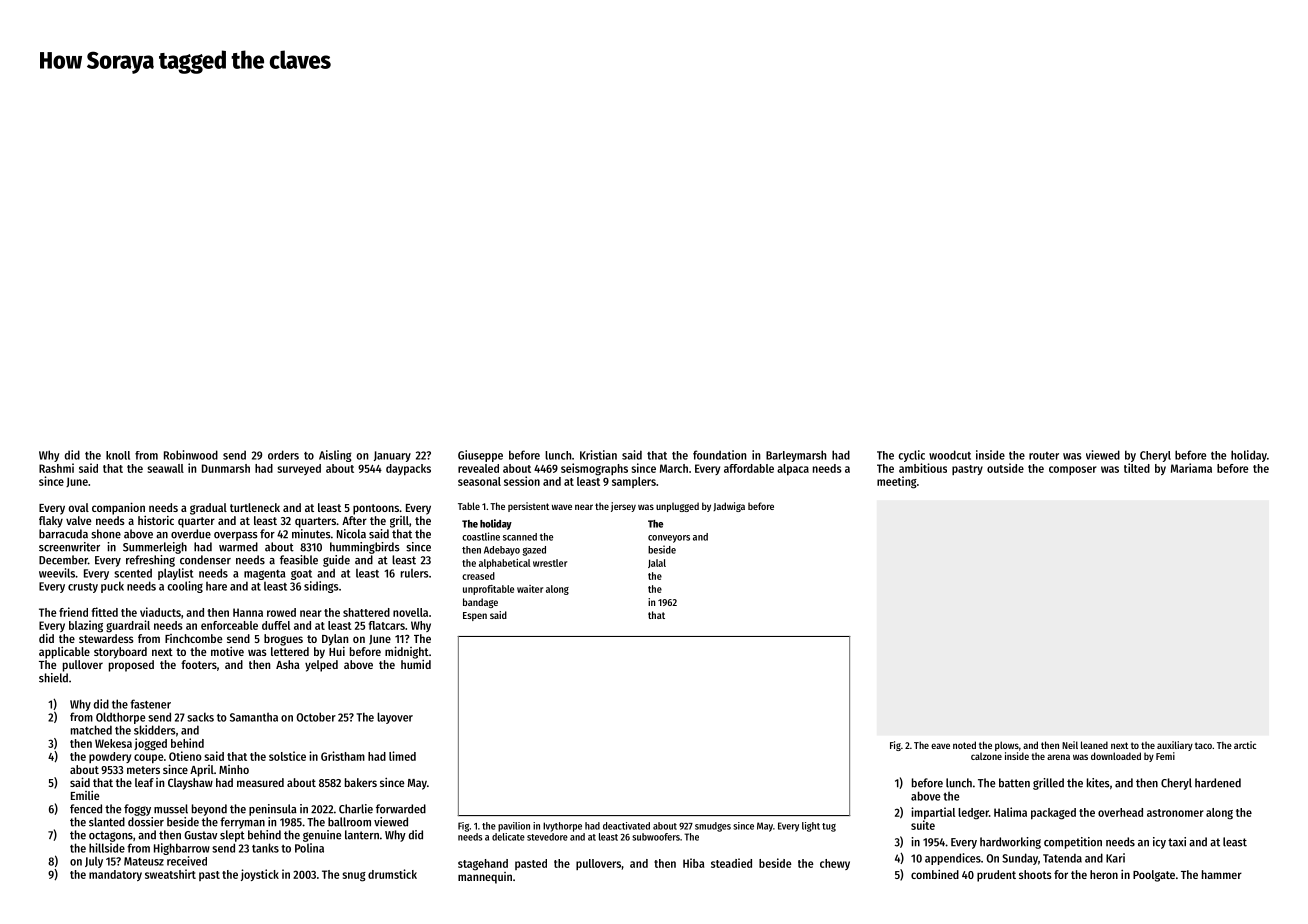  What do you see at coordinates (118, 508) in the document?
I see `companion` at bounding box center [118, 508].
